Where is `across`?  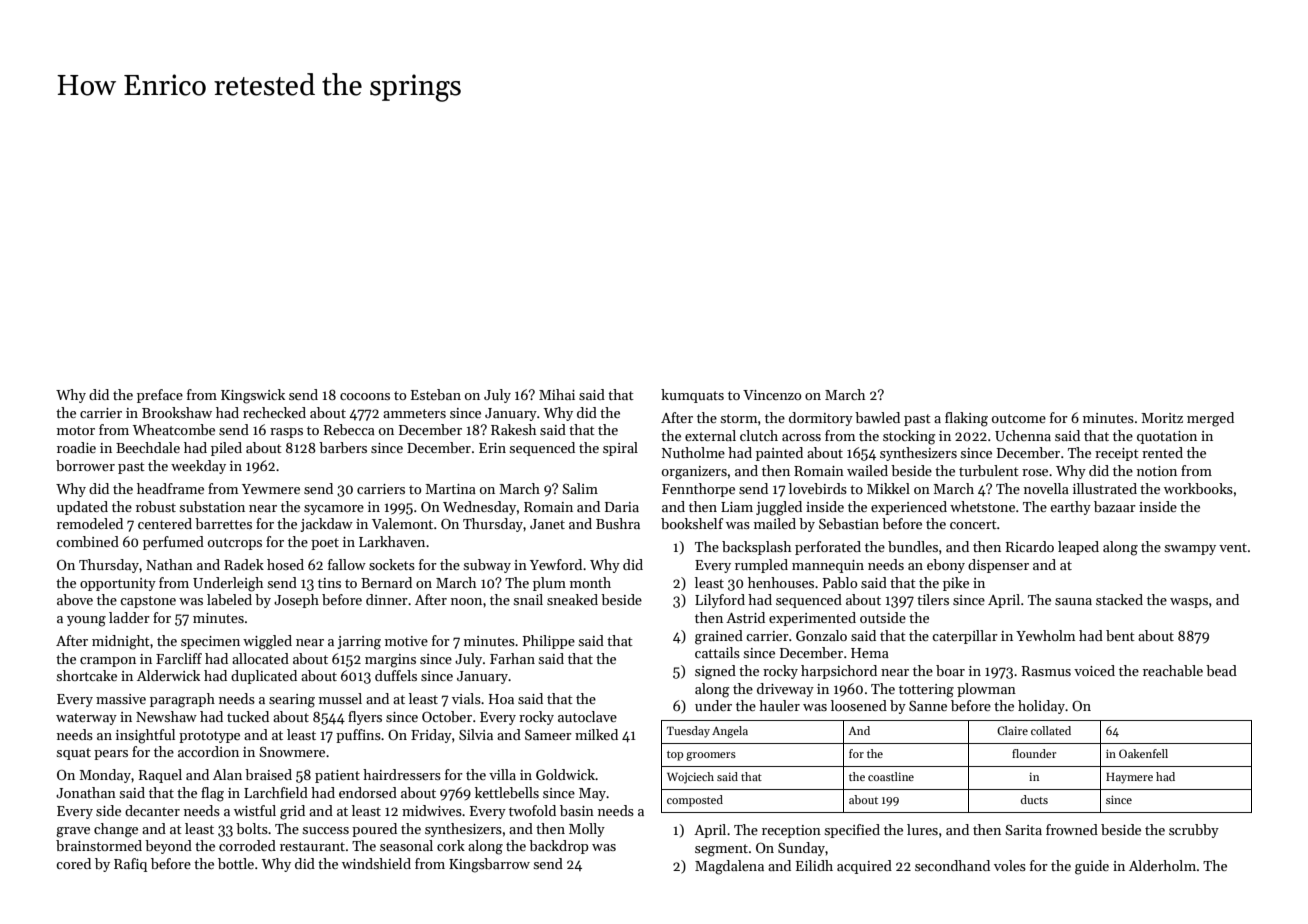 across is located at coordinates (801, 437).
